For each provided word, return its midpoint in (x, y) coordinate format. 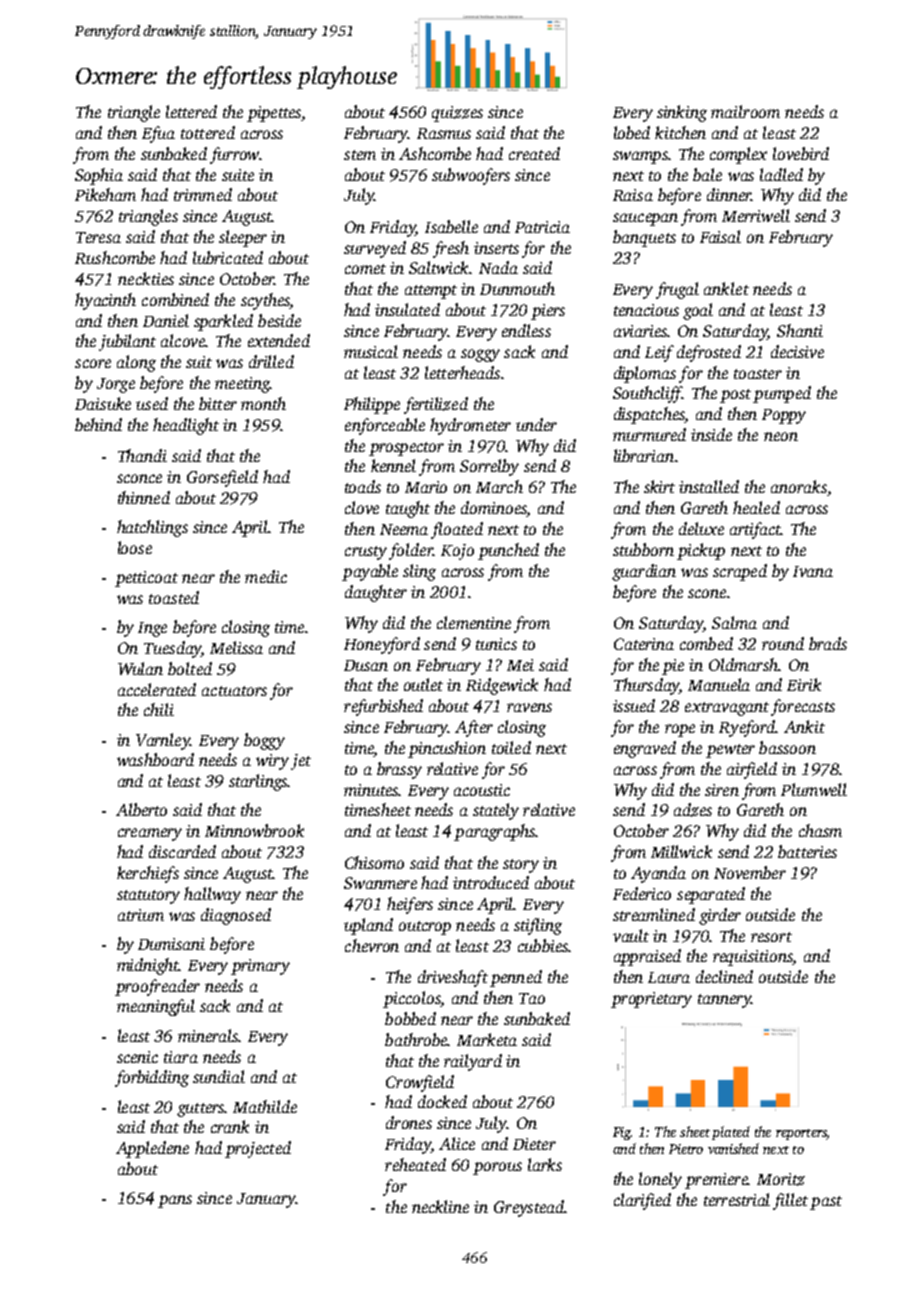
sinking (682, 113)
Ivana (813, 571)
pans (175, 1201)
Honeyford (382, 645)
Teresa (98, 237)
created (534, 153)
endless (526, 330)
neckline (440, 1206)
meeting (242, 385)
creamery (150, 834)
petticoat (146, 579)
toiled (511, 747)
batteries (807, 851)
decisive (797, 351)
